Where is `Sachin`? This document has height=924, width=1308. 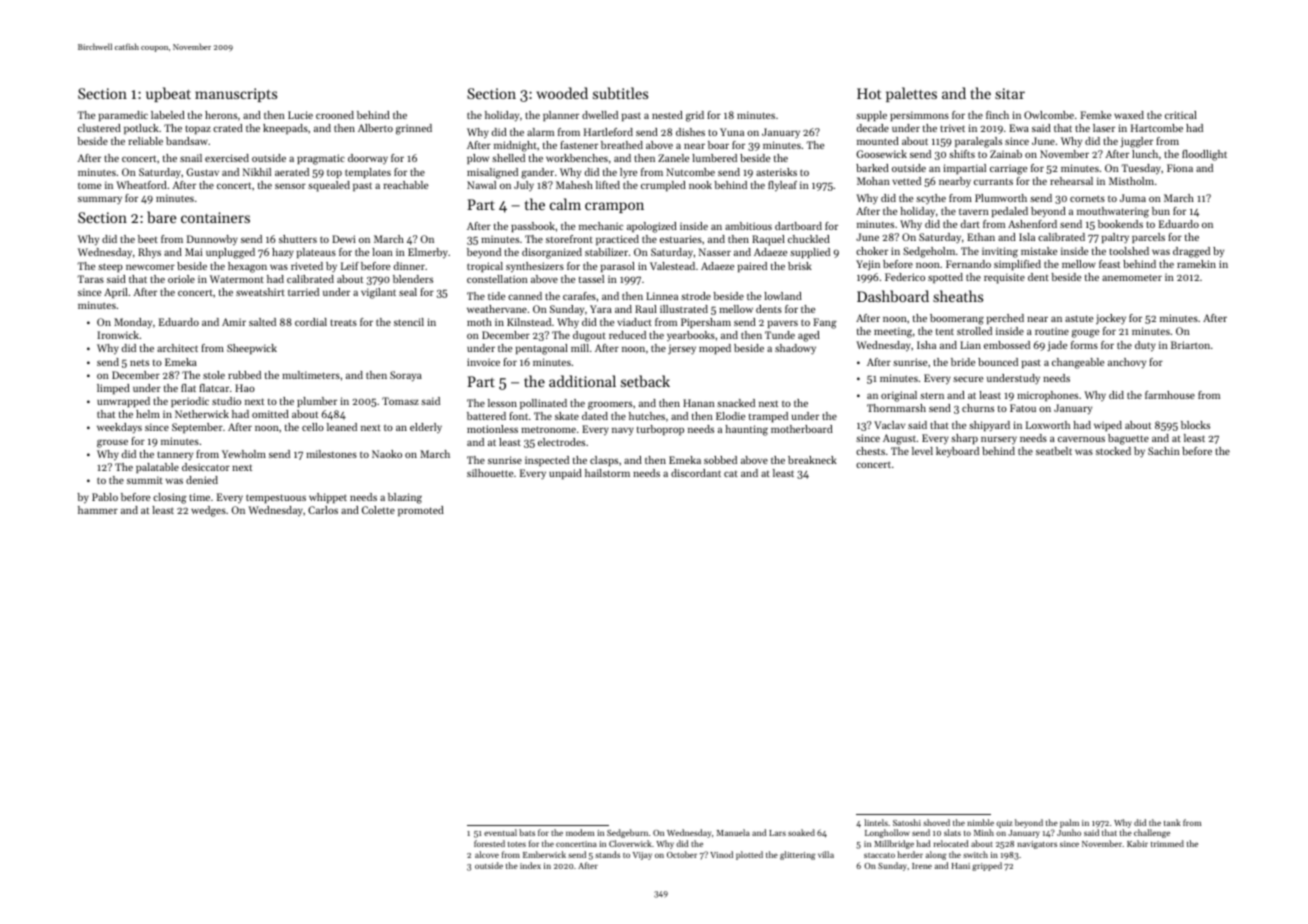 Sachin is located at coordinates (1164, 451).
